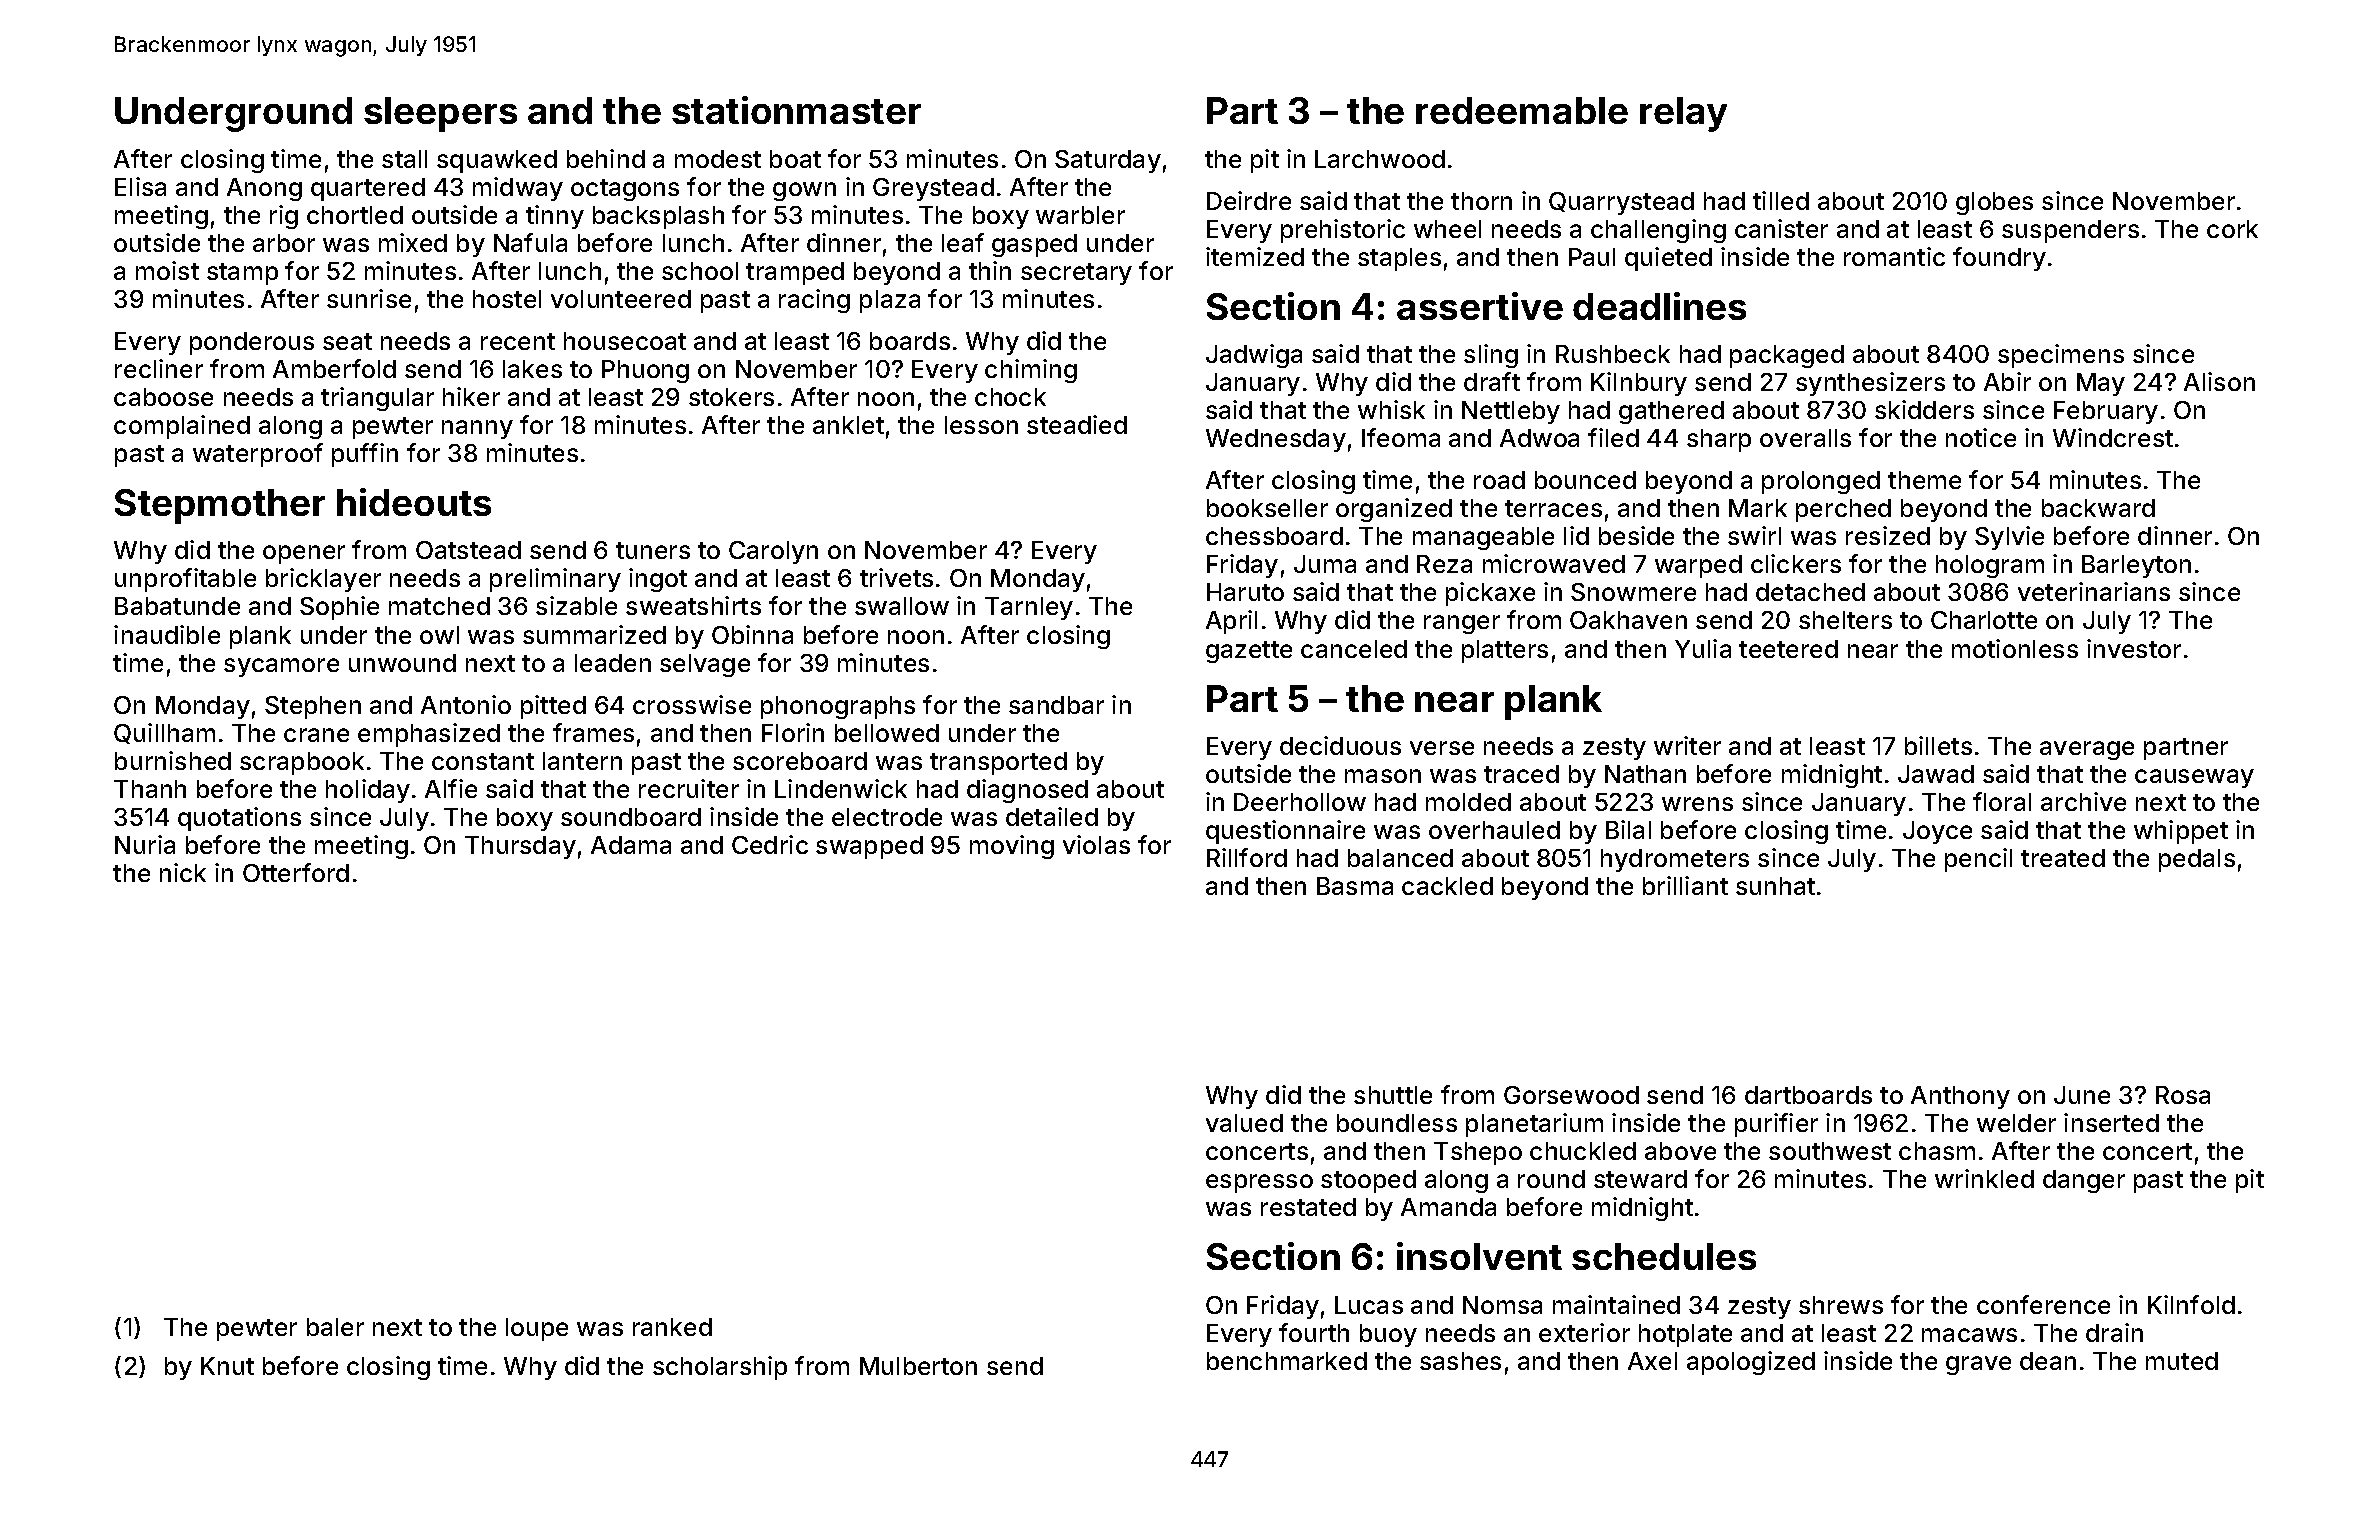 Image resolution: width=2380 pixels, height=1540 pixels. I want to click on Amberfold, so click(334, 368).
